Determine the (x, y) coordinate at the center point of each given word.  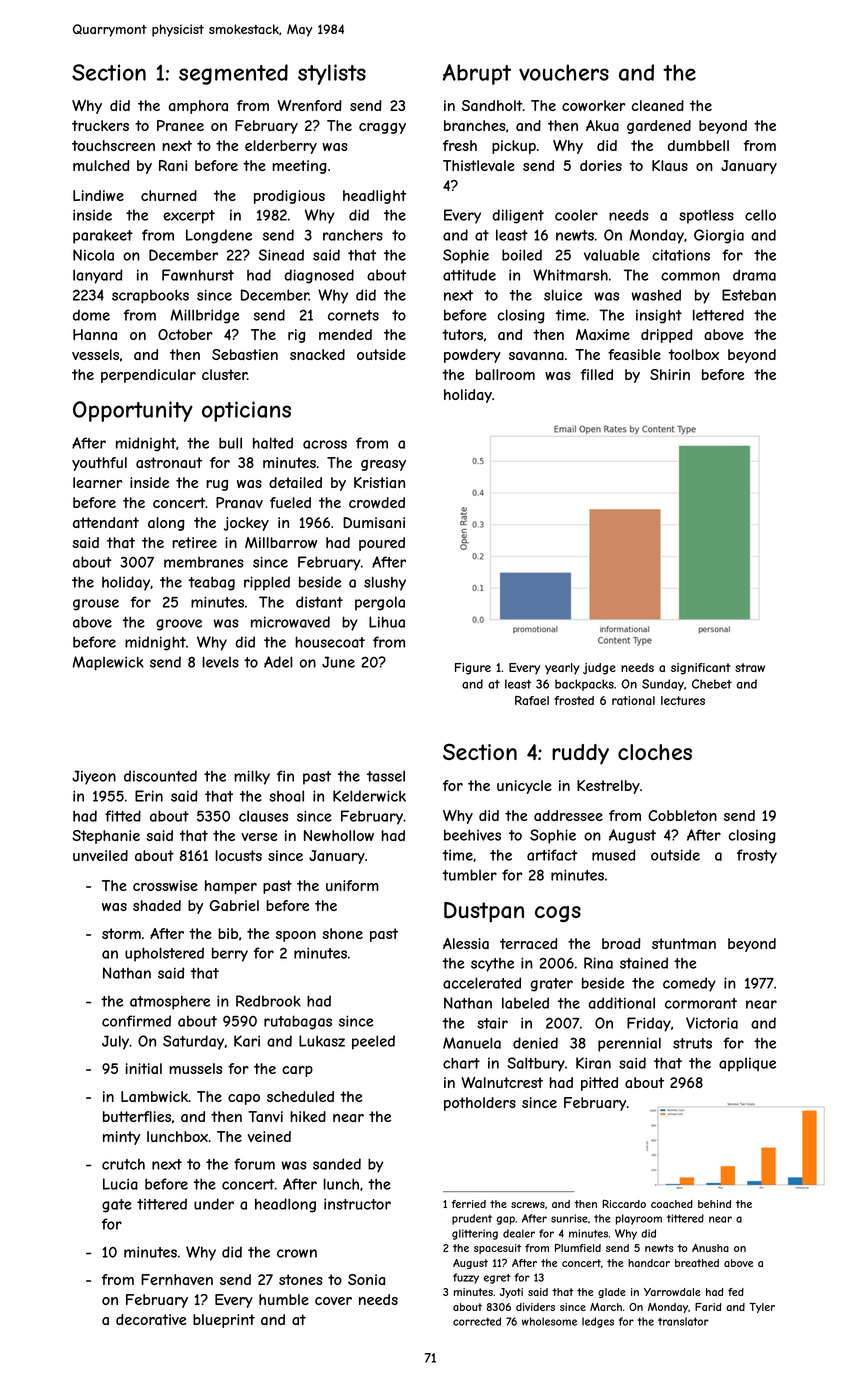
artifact (552, 855)
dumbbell (698, 145)
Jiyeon (94, 777)
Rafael (532, 700)
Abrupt (477, 74)
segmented (233, 74)
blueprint (224, 1321)
